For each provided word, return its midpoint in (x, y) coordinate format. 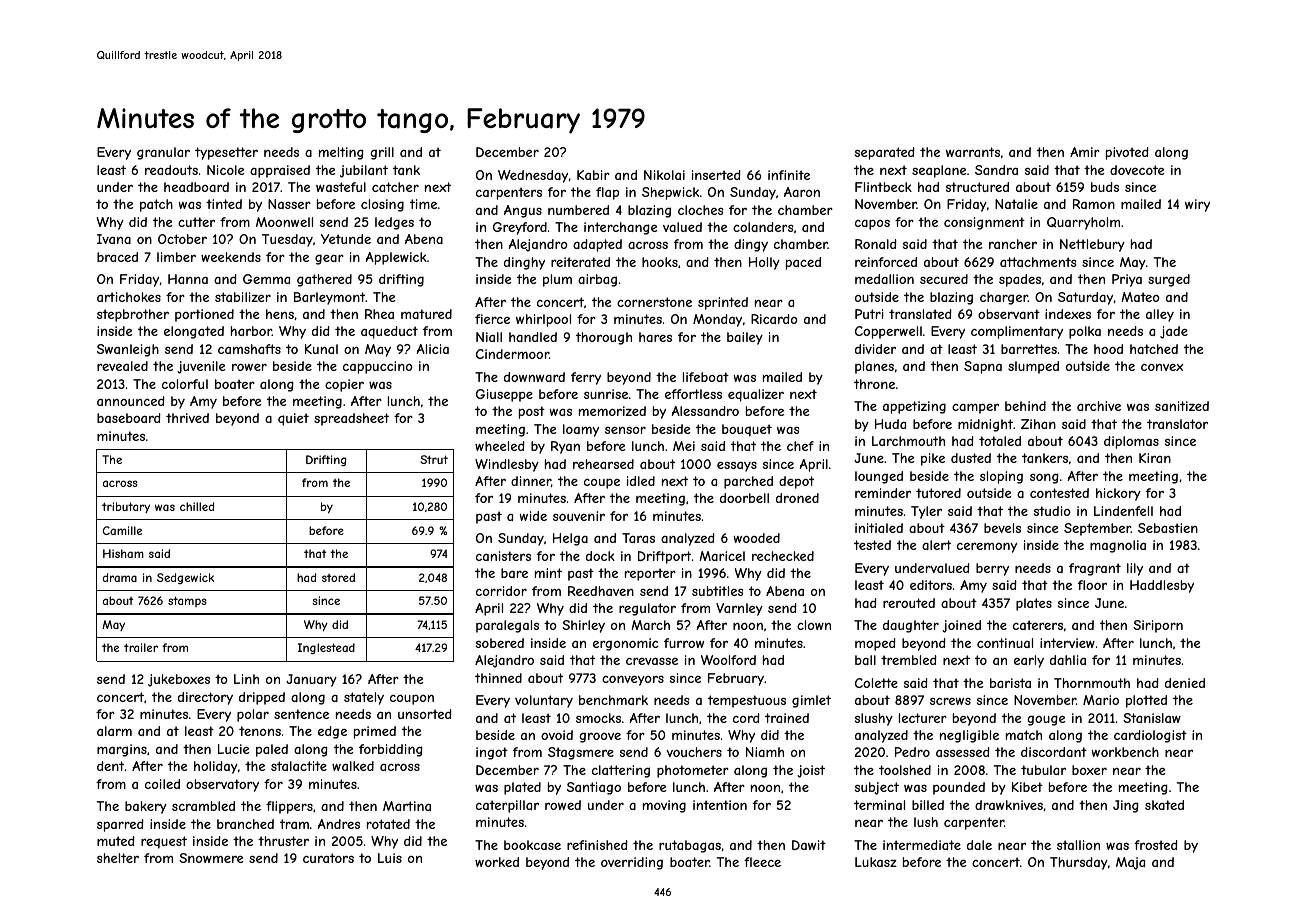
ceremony (987, 548)
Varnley (739, 609)
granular (163, 153)
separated (885, 153)
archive (1099, 406)
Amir (1085, 152)
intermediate (922, 845)
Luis (390, 858)
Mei (684, 446)
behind (1025, 406)
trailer (141, 647)
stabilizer (243, 297)
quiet (293, 419)
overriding (632, 863)
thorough (604, 338)
